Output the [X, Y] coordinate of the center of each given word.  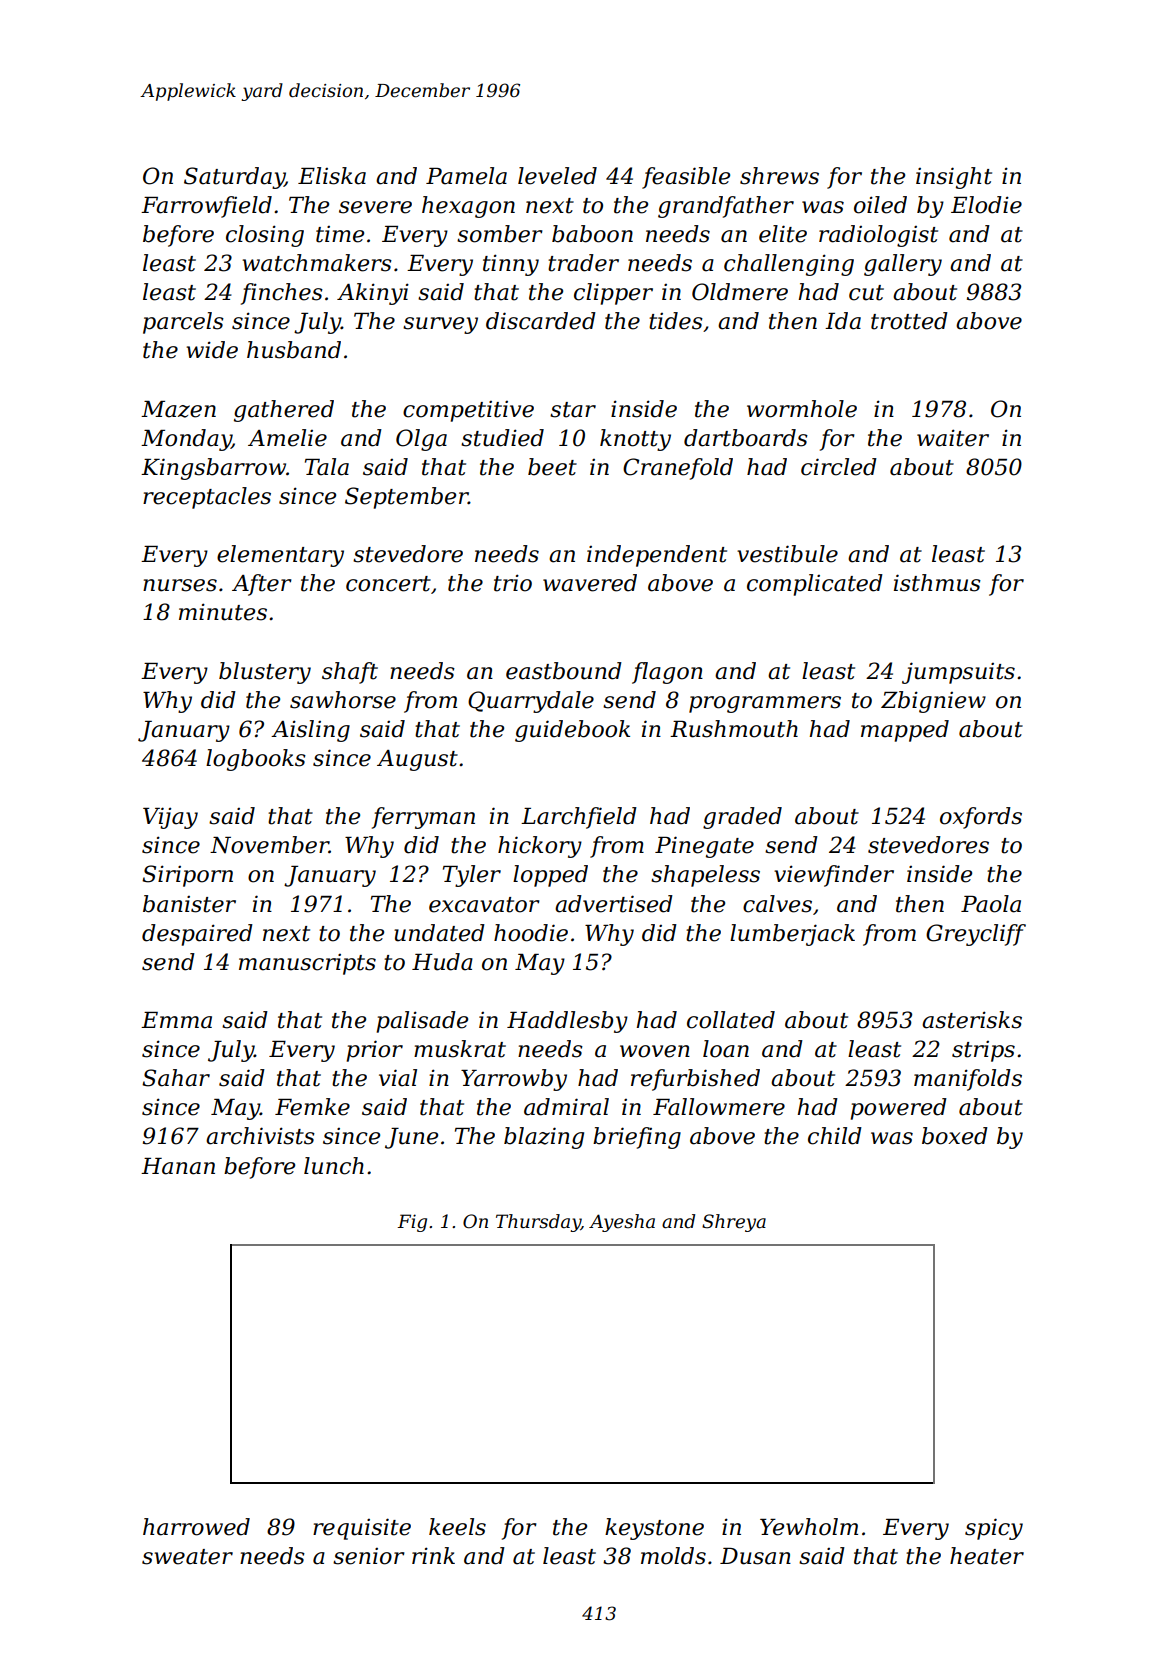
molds [673, 1556]
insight [954, 178]
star [573, 410]
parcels [183, 323]
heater [987, 1556]
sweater [187, 1557]
